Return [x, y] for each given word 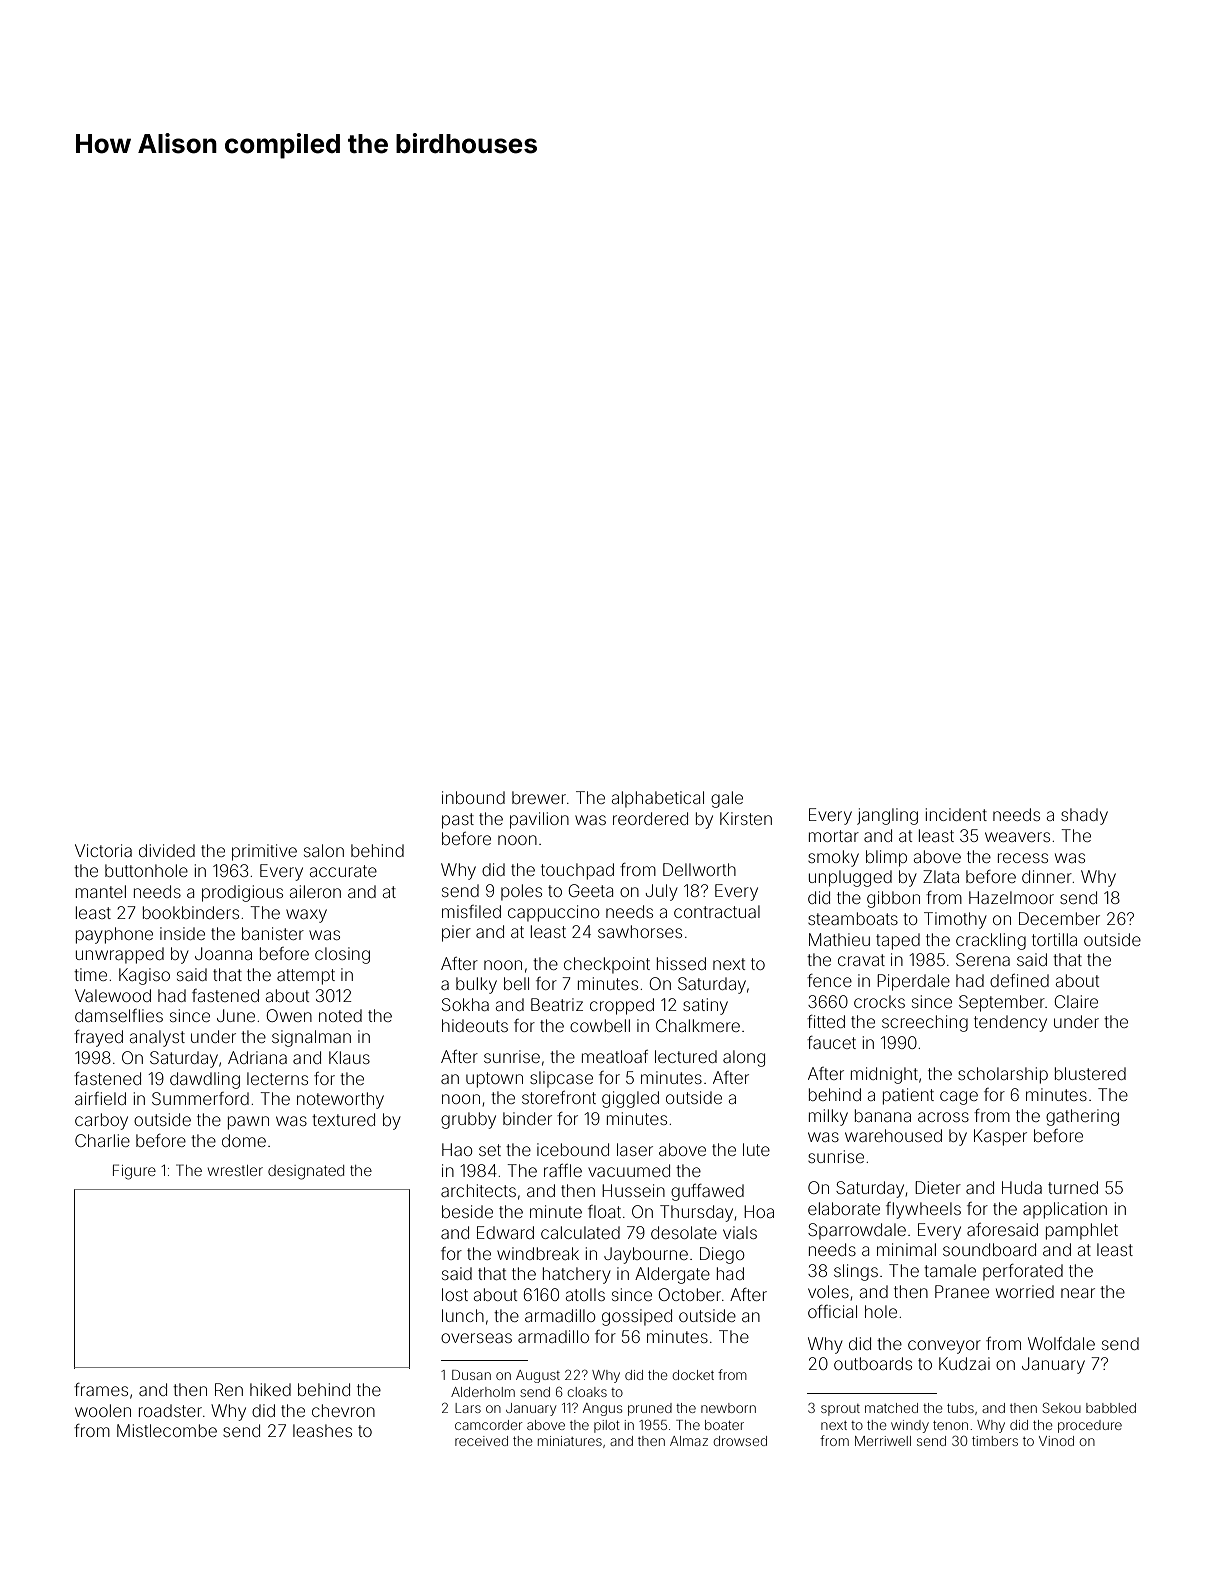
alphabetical [658, 799]
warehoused [893, 1135]
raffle [563, 1170]
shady [1084, 816]
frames [101, 1389]
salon [324, 850]
